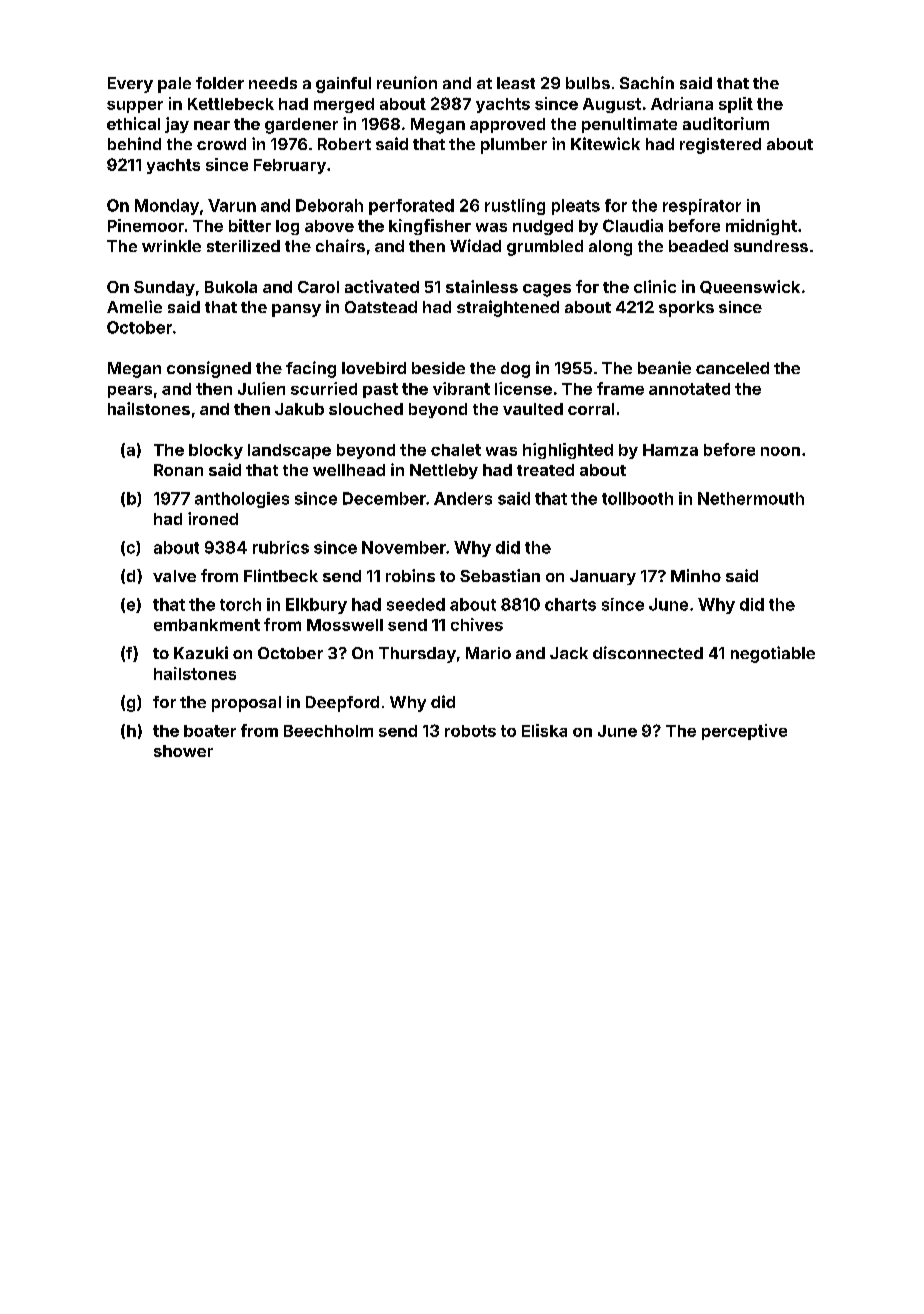  What do you see at coordinates (516, 83) in the image?
I see `least` at bounding box center [516, 83].
